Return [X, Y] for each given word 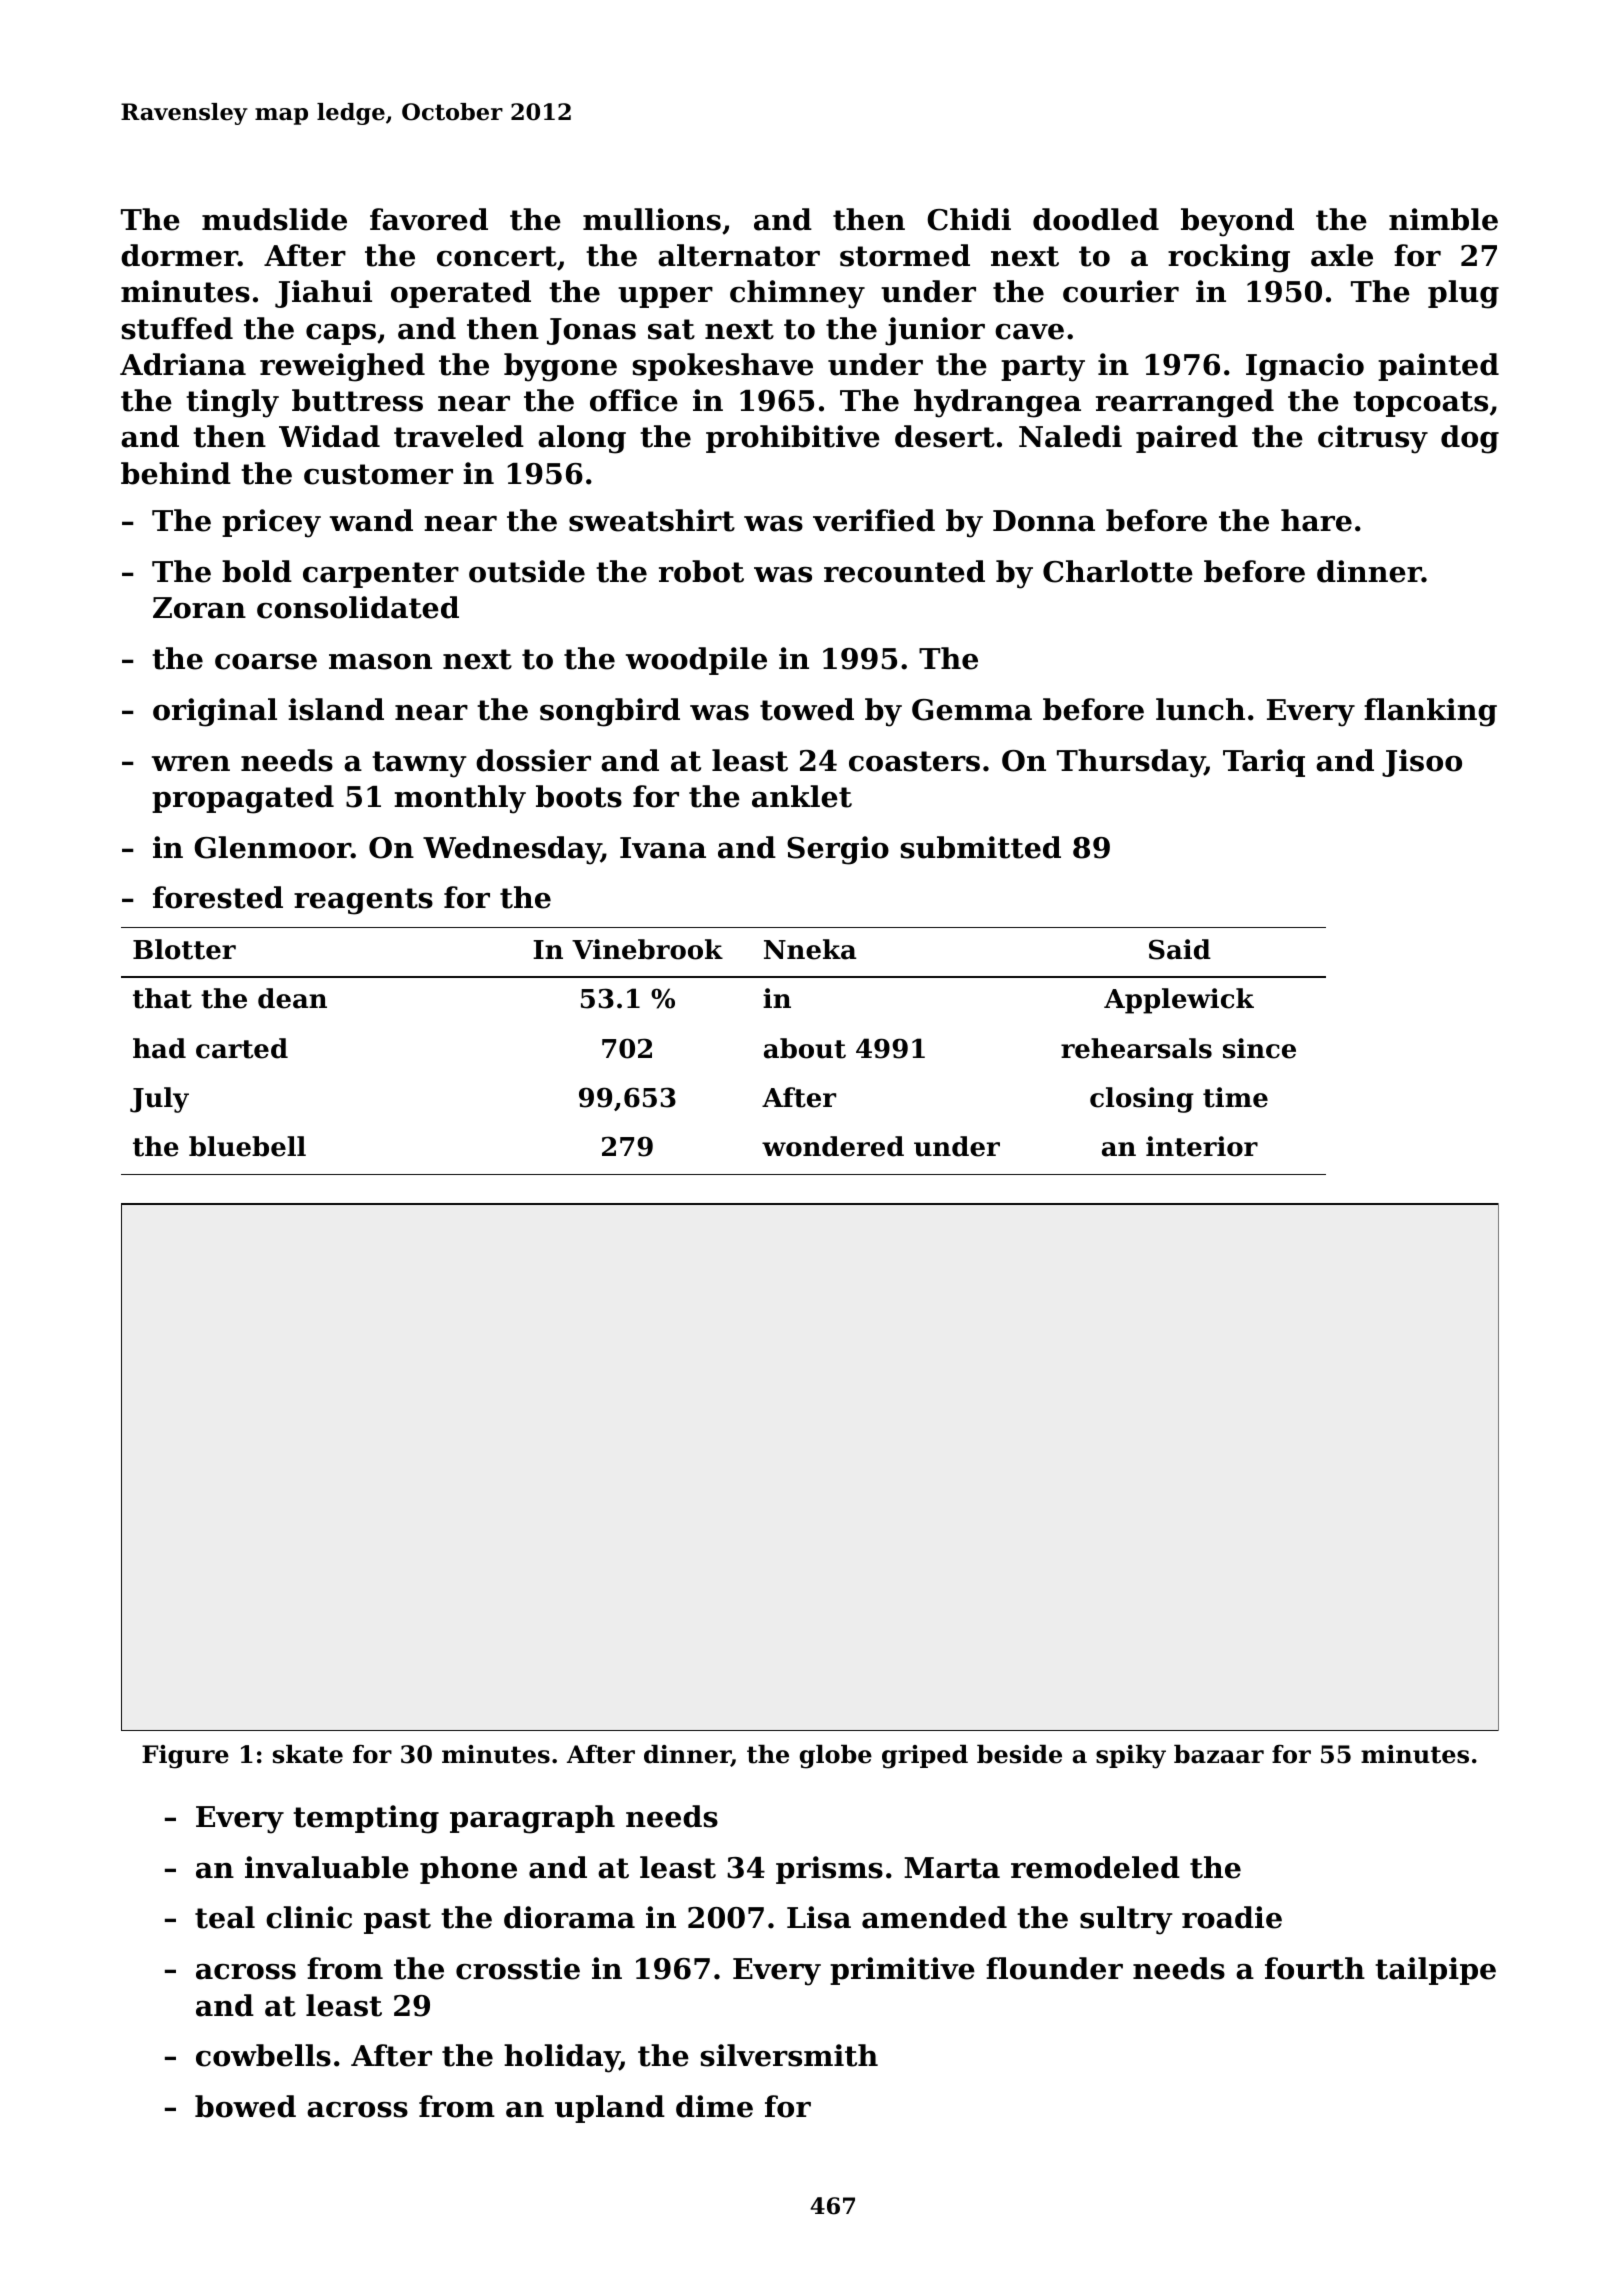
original [215, 712]
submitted [981, 847]
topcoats [1420, 404]
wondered [833, 1146]
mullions [652, 219]
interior [1202, 1146]
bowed [245, 2106]
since [1259, 1048]
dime [714, 2106]
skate [308, 1754]
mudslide [274, 219]
